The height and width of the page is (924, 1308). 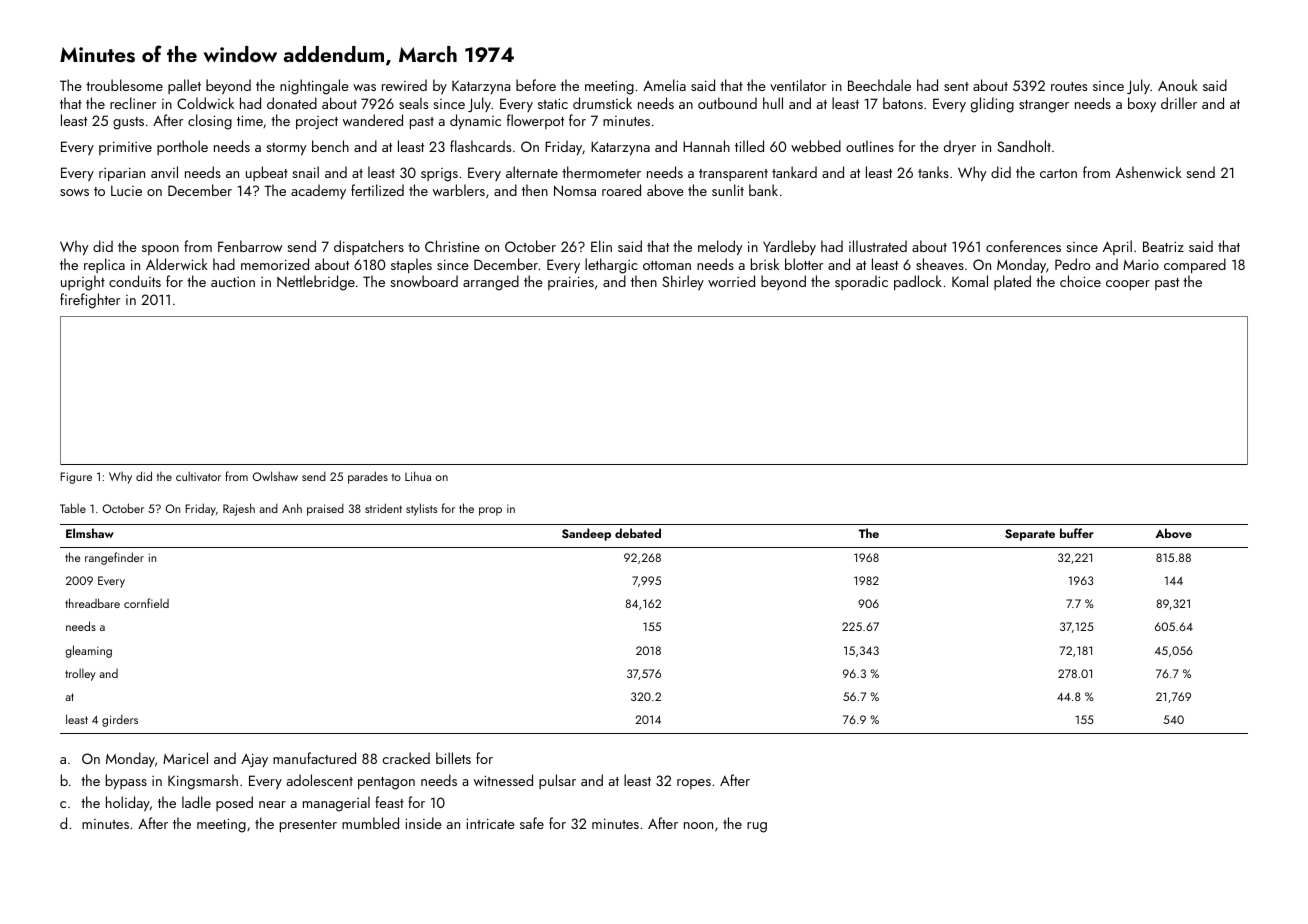 What do you see at coordinates (698, 825) in the page?
I see `noon` at bounding box center [698, 825].
